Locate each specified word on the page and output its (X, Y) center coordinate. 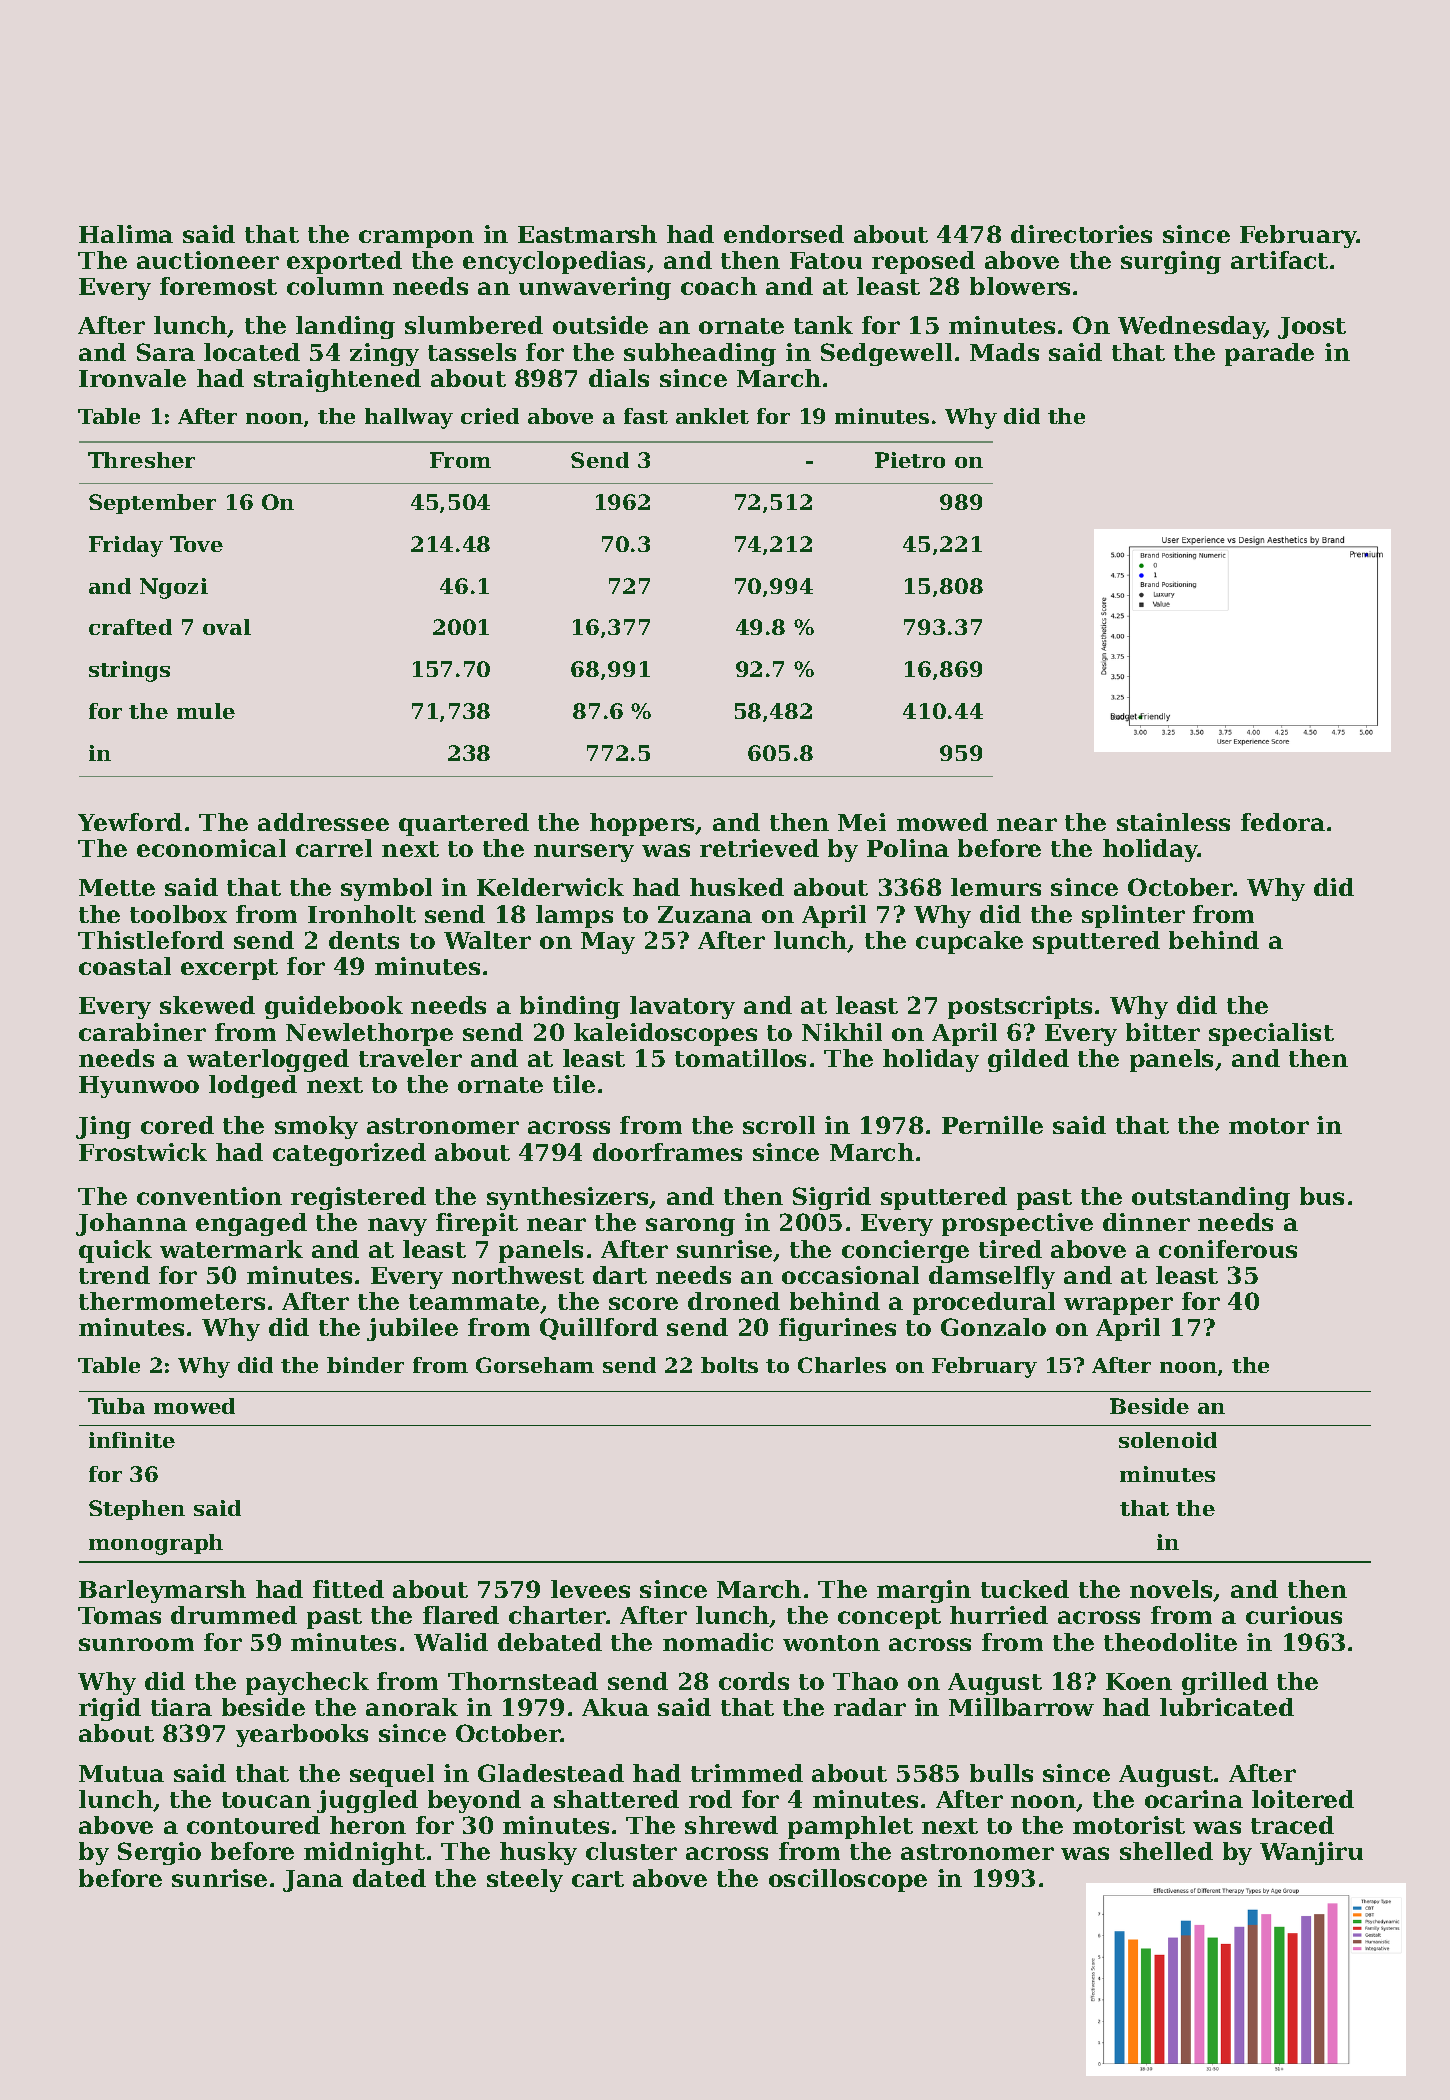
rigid (110, 1709)
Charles (842, 1365)
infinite (132, 1440)
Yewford (130, 822)
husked (737, 887)
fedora (1283, 822)
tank (823, 325)
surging (1171, 262)
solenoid (1168, 1440)
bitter (1163, 1032)
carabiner (142, 1032)
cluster (631, 1851)
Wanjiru (1311, 1853)
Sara (166, 352)
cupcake (969, 942)
